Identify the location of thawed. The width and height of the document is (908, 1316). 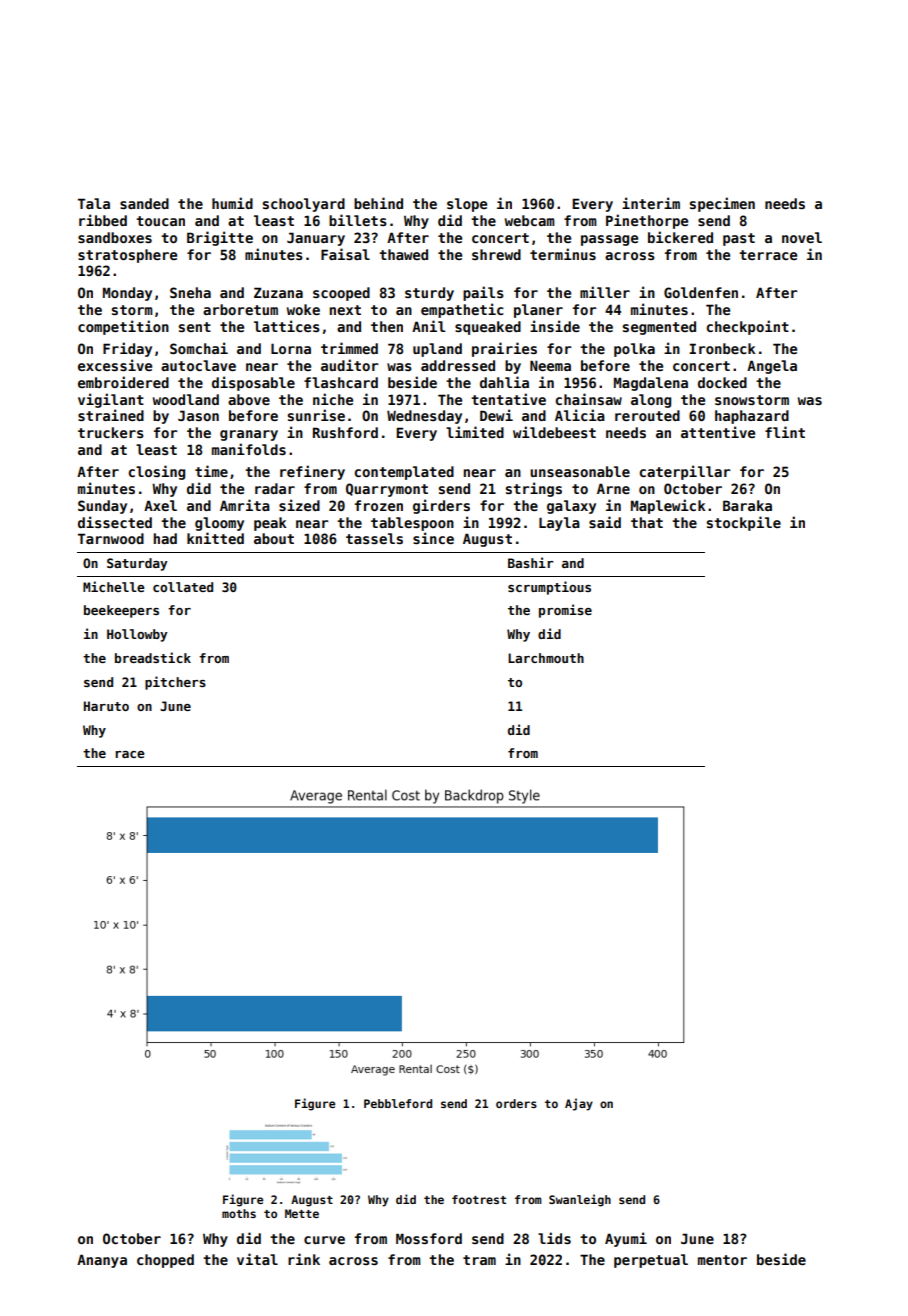
(403, 254).
